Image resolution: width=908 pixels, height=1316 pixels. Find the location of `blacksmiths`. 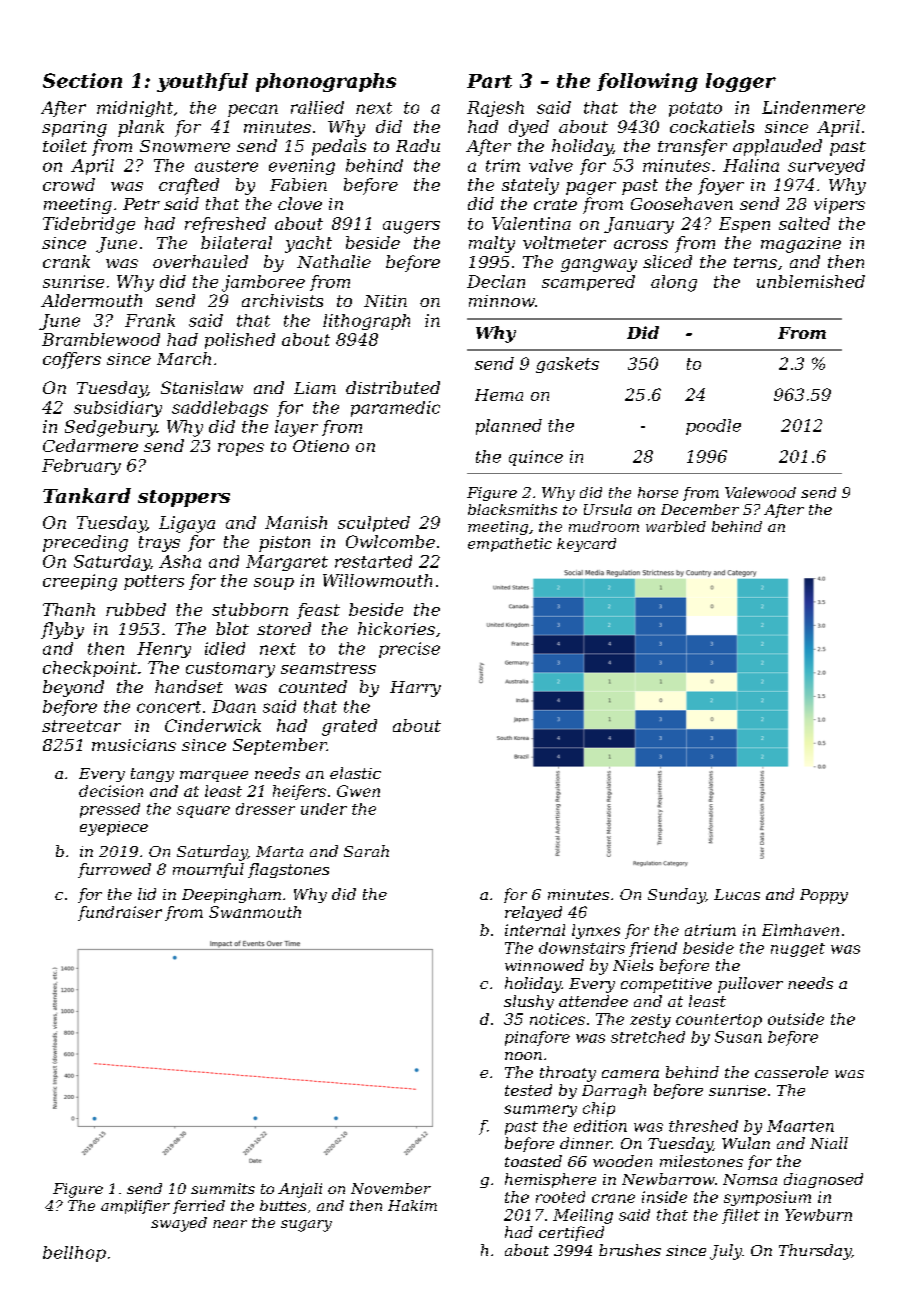

blacksmiths is located at coordinates (512, 509).
